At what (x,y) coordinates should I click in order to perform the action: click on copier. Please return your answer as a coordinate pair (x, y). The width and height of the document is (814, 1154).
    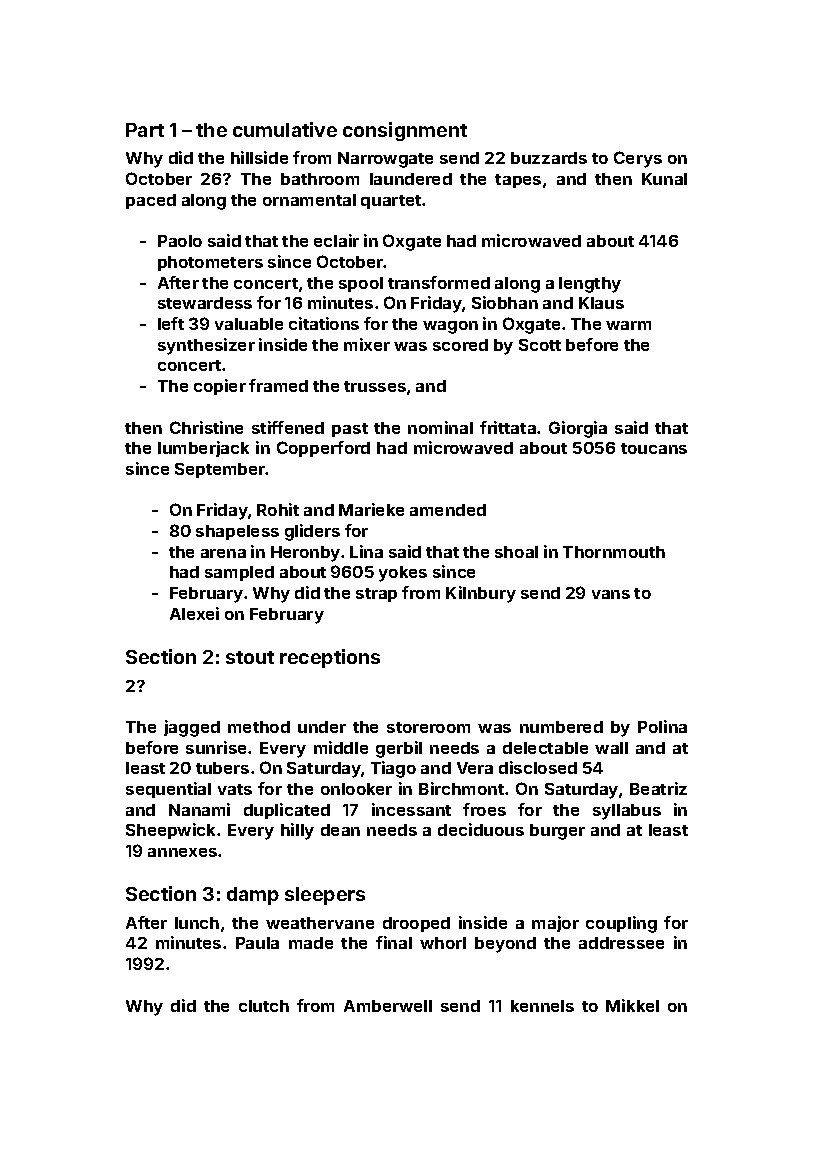
    Looking at the image, I should click on (220, 387).
